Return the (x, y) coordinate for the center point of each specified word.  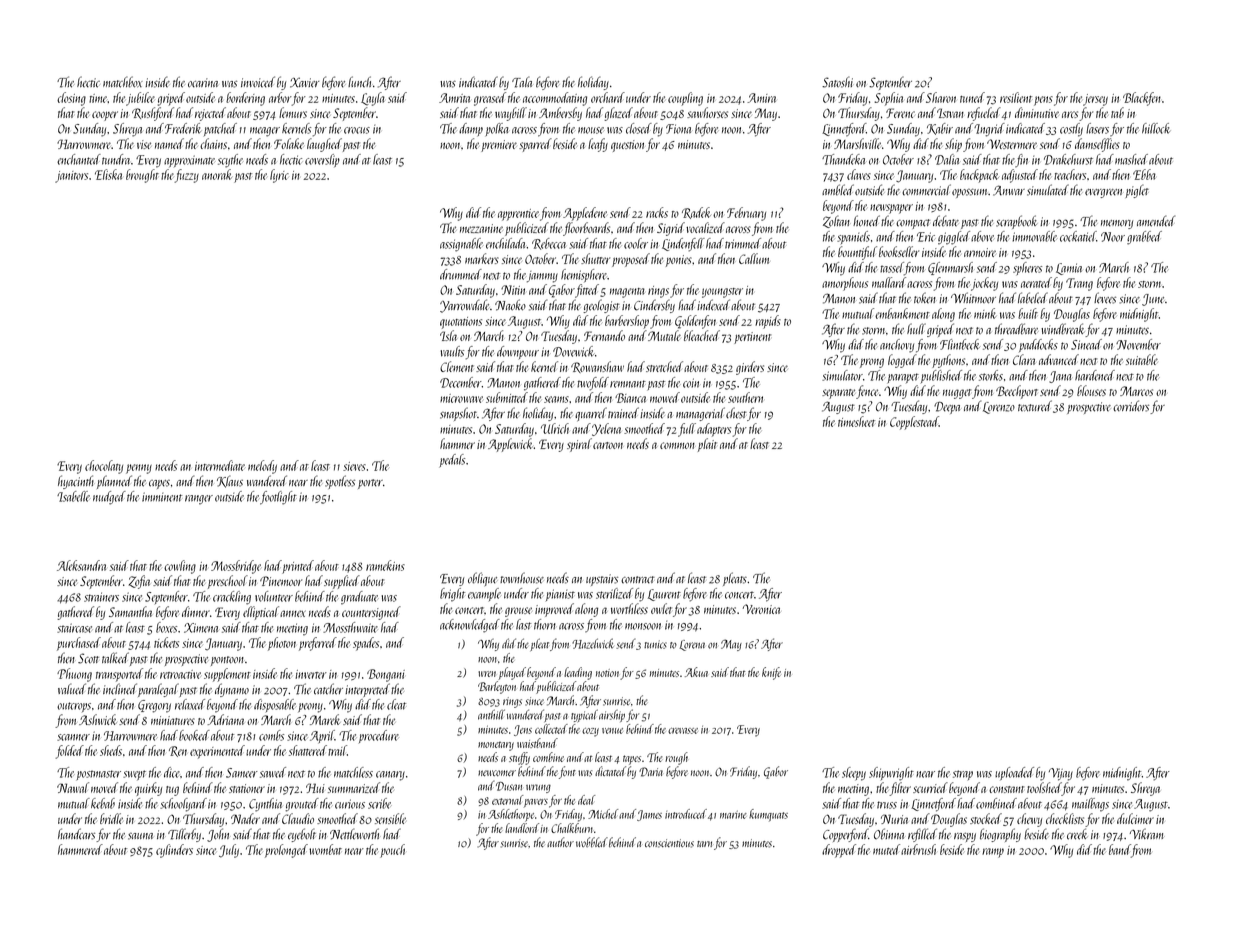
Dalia (947, 159)
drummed (461, 274)
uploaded (1014, 773)
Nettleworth (354, 834)
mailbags (1090, 805)
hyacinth (76, 482)
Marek (325, 719)
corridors (1131, 406)
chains (213, 143)
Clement (457, 366)
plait (707, 445)
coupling (685, 99)
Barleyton (497, 687)
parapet (903, 378)
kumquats (768, 815)
